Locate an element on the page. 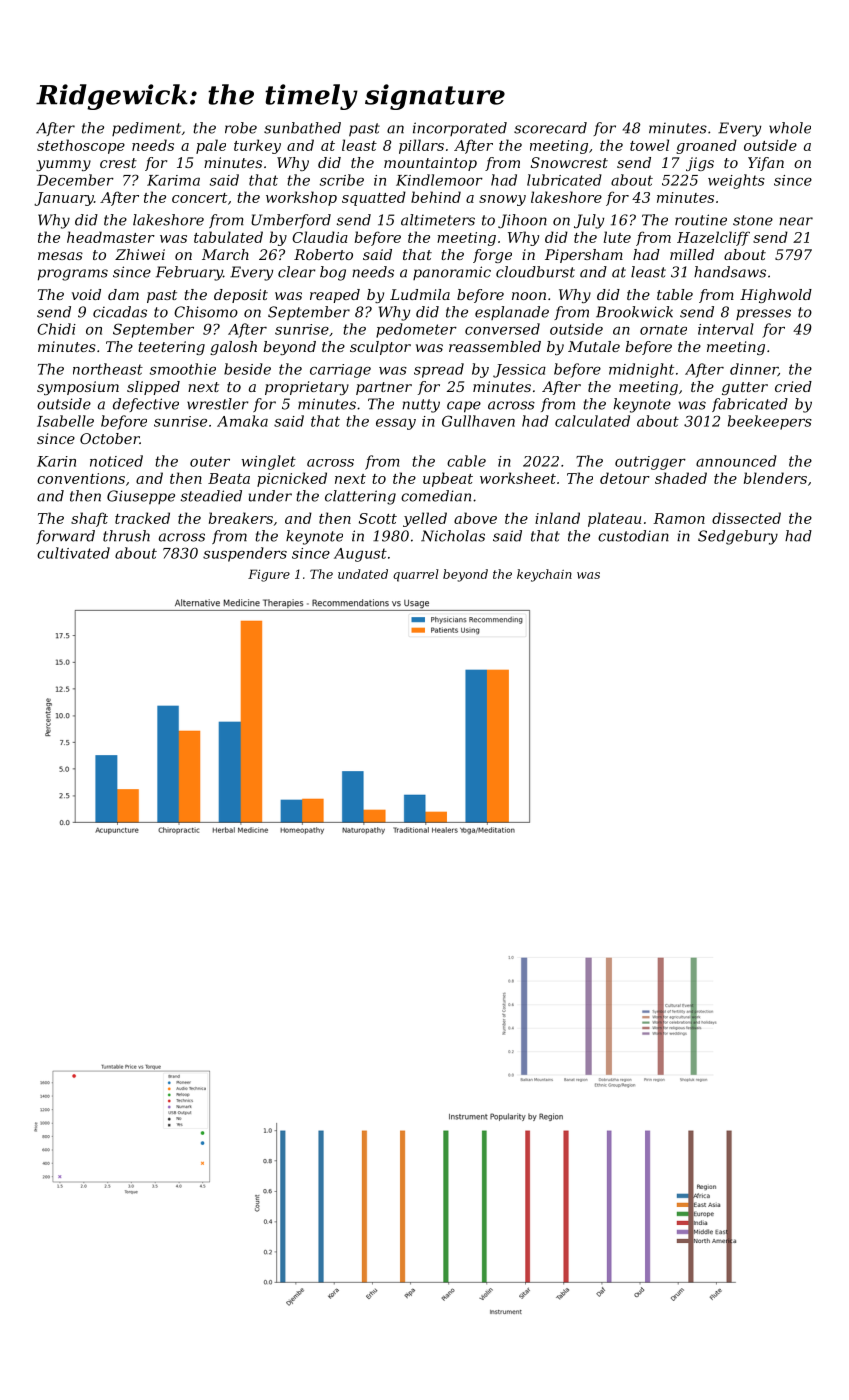 Image resolution: width=849 pixels, height=1400 pixels. shaded is located at coordinates (681, 478).
